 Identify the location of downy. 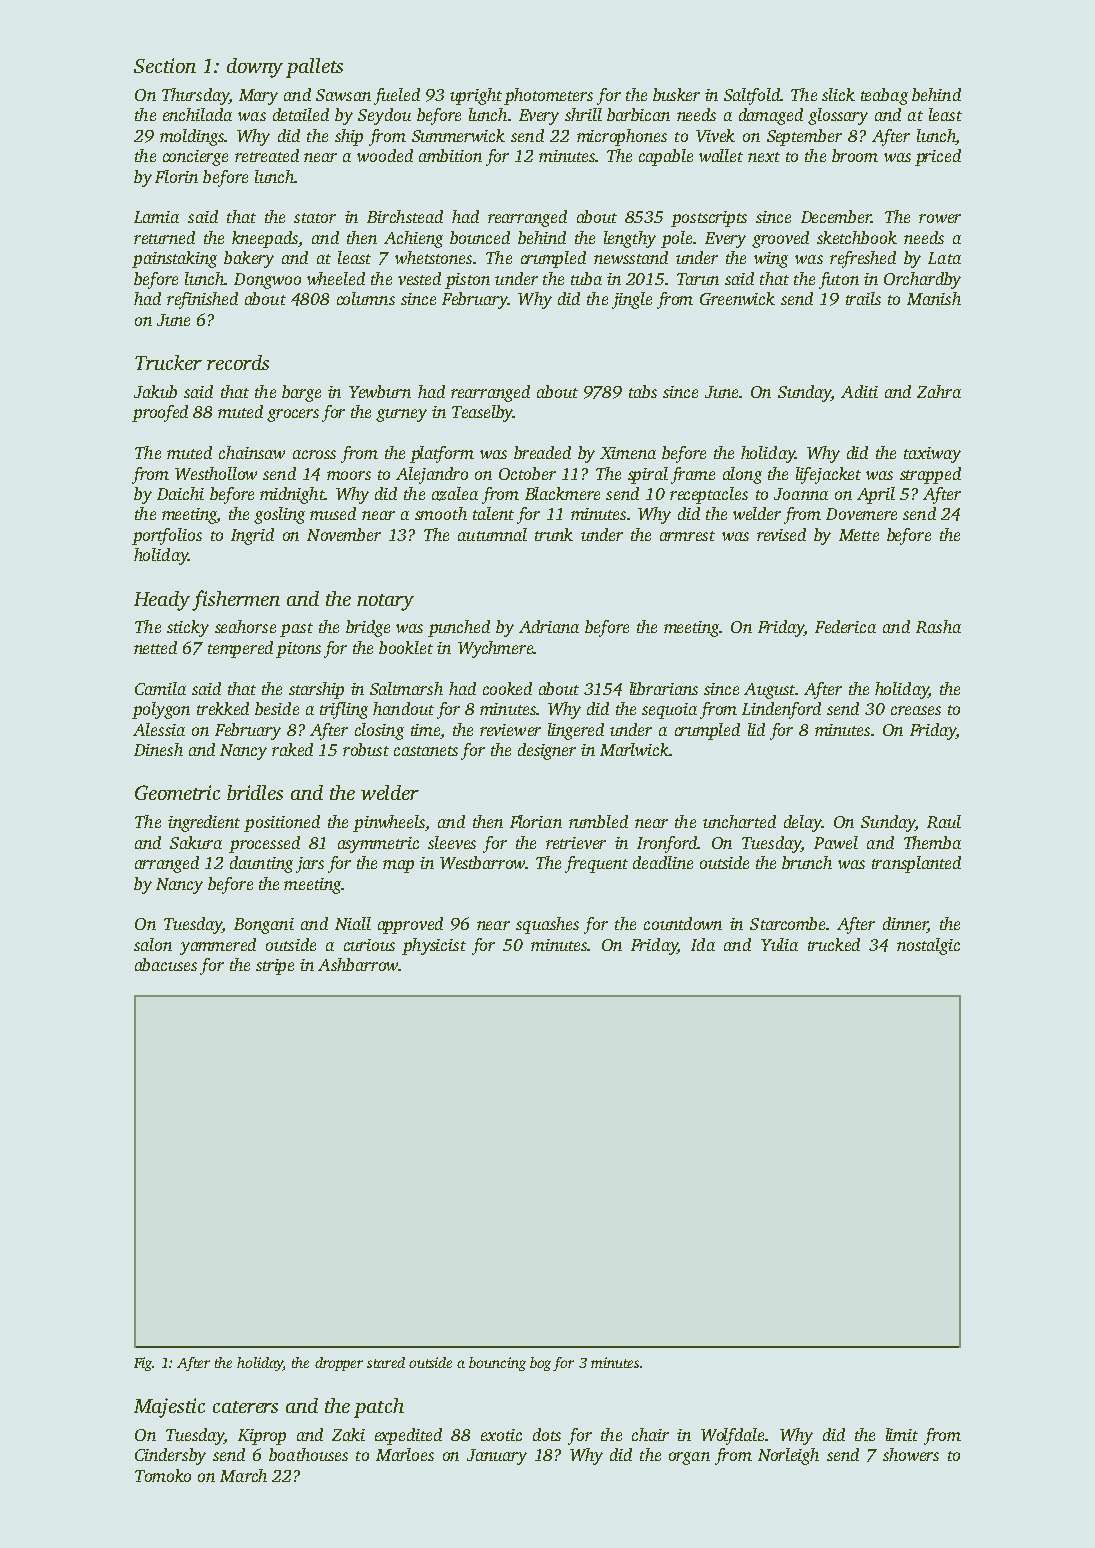
(255, 68).
